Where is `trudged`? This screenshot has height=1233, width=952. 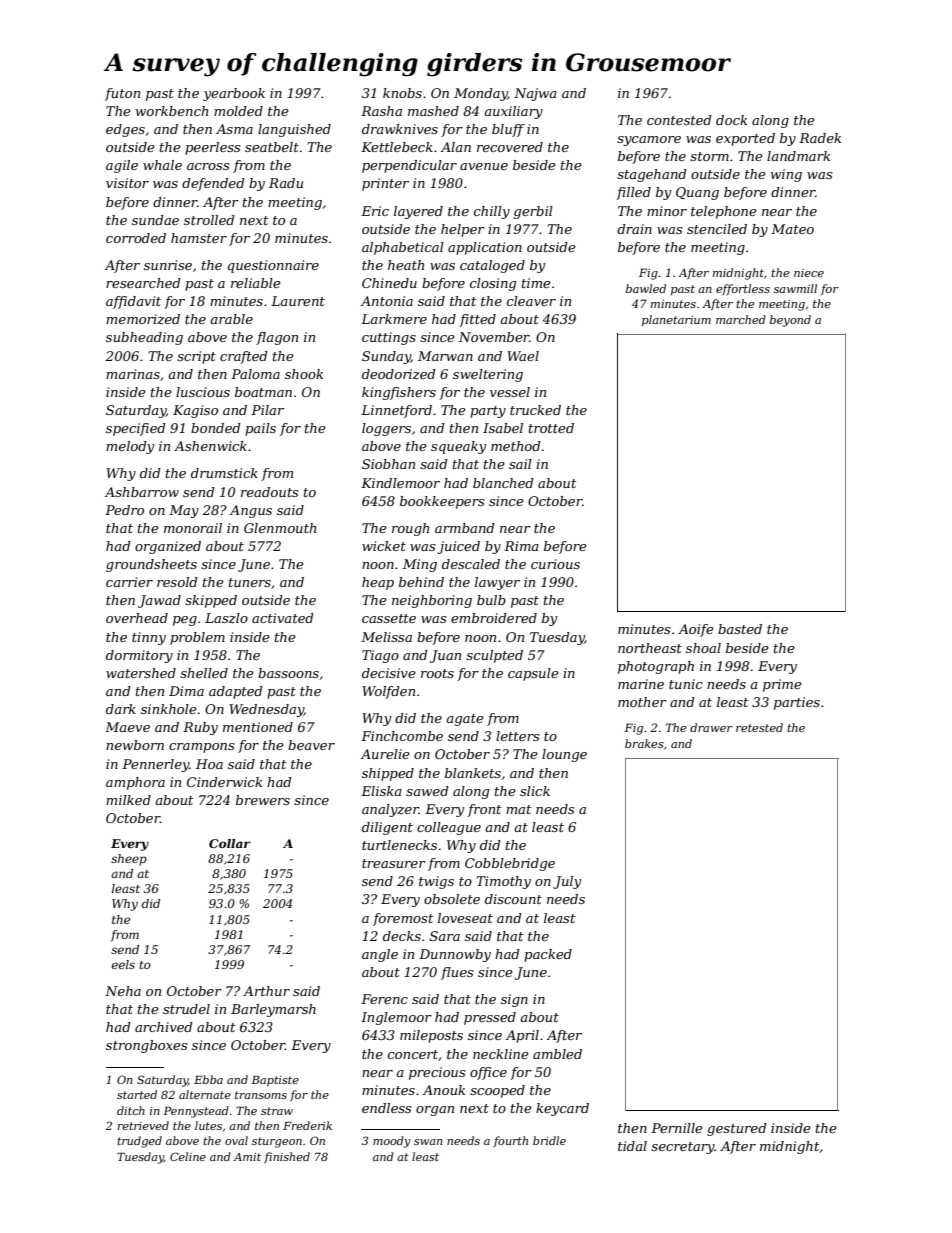
trudged is located at coordinates (139, 1142).
